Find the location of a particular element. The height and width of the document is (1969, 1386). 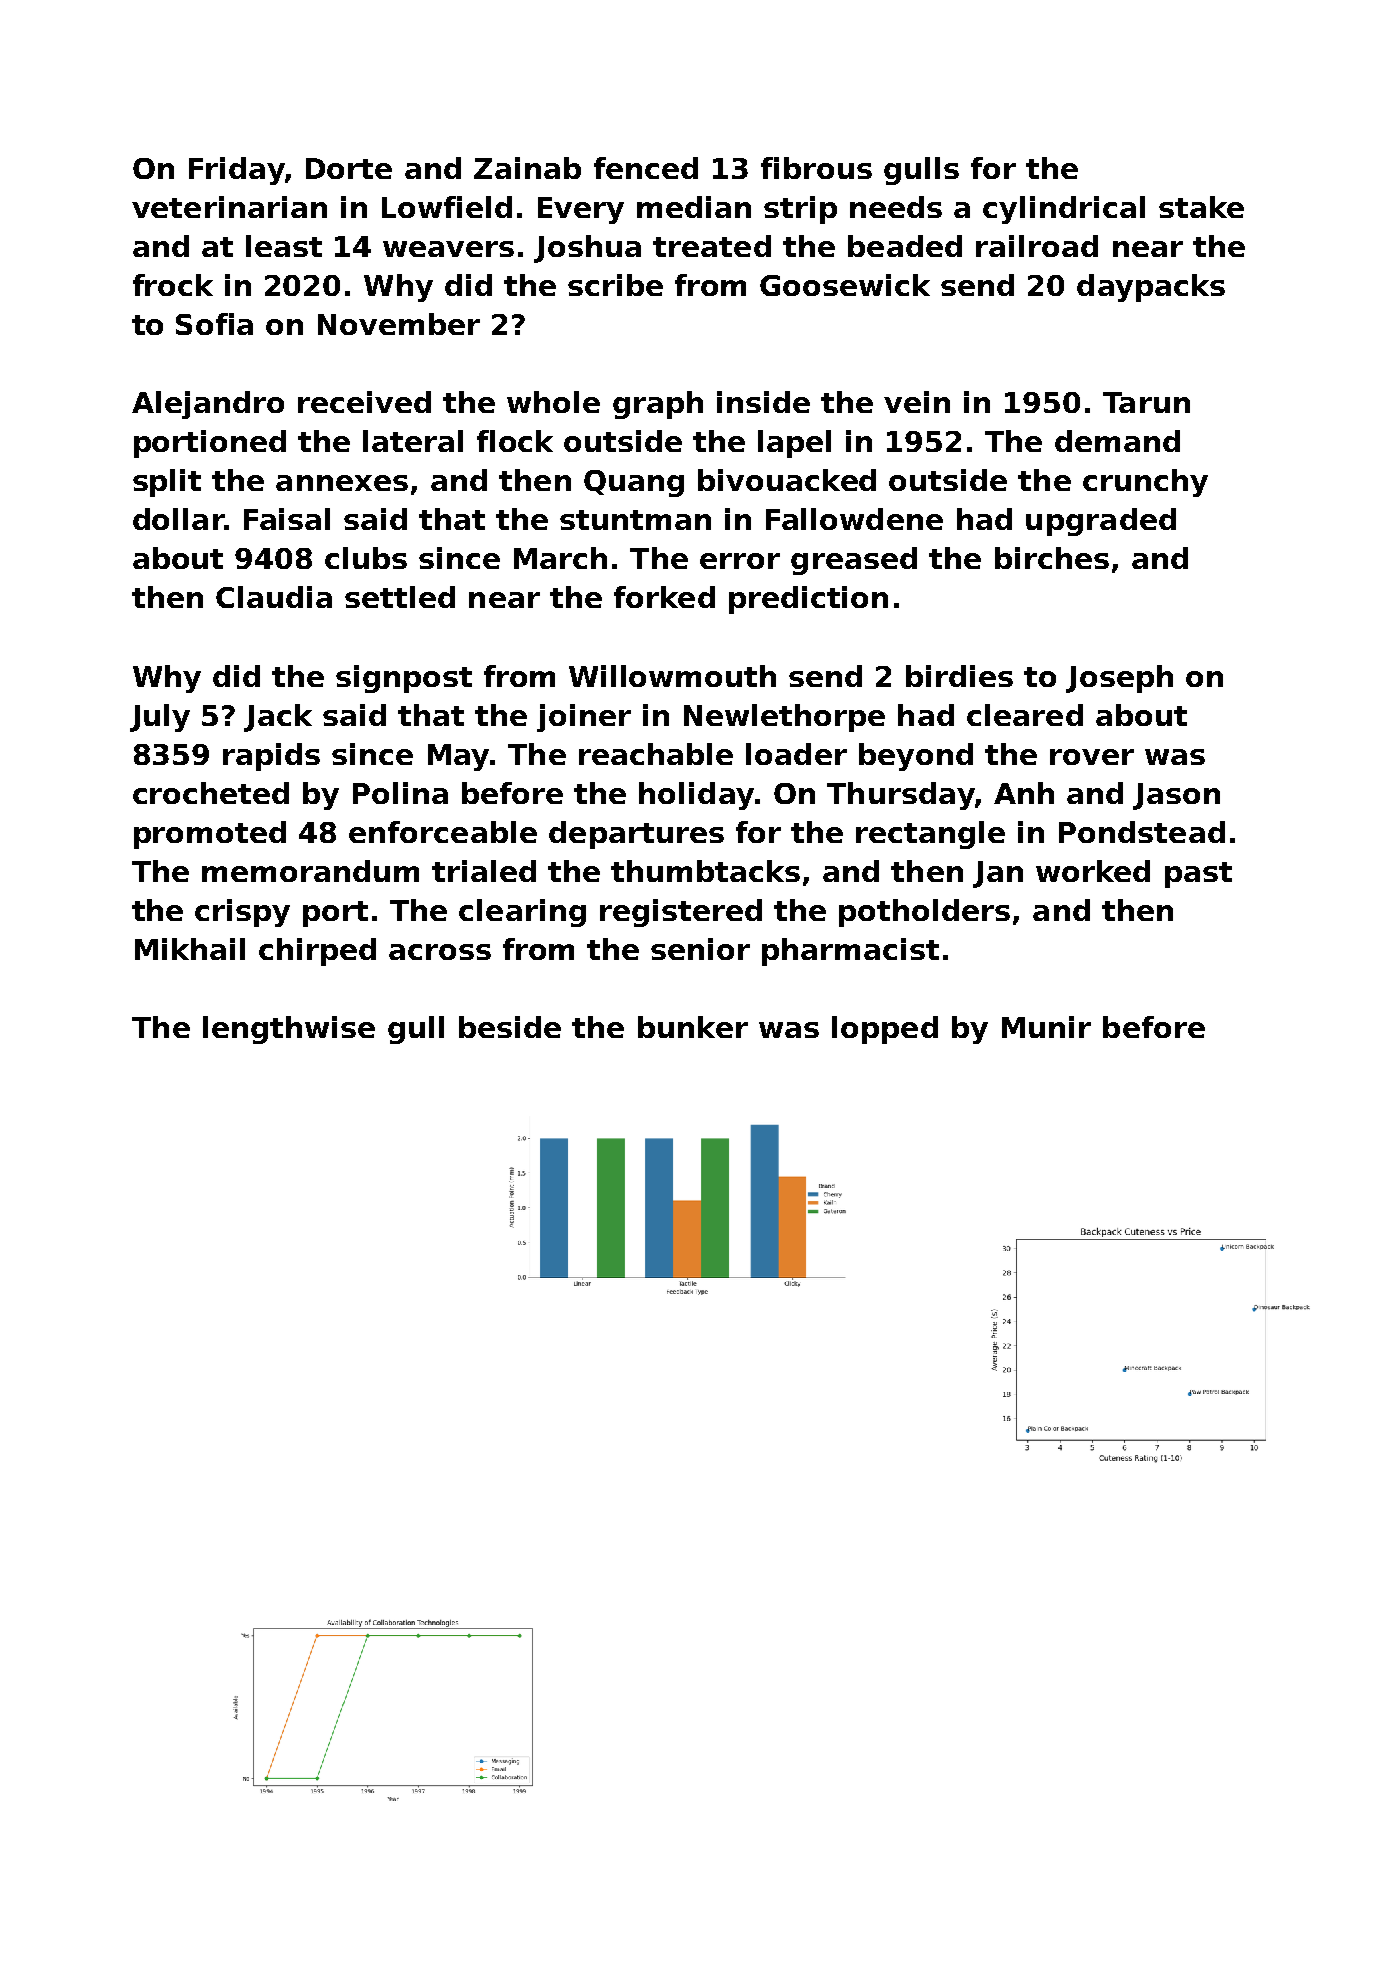

bivouacked is located at coordinates (787, 480).
